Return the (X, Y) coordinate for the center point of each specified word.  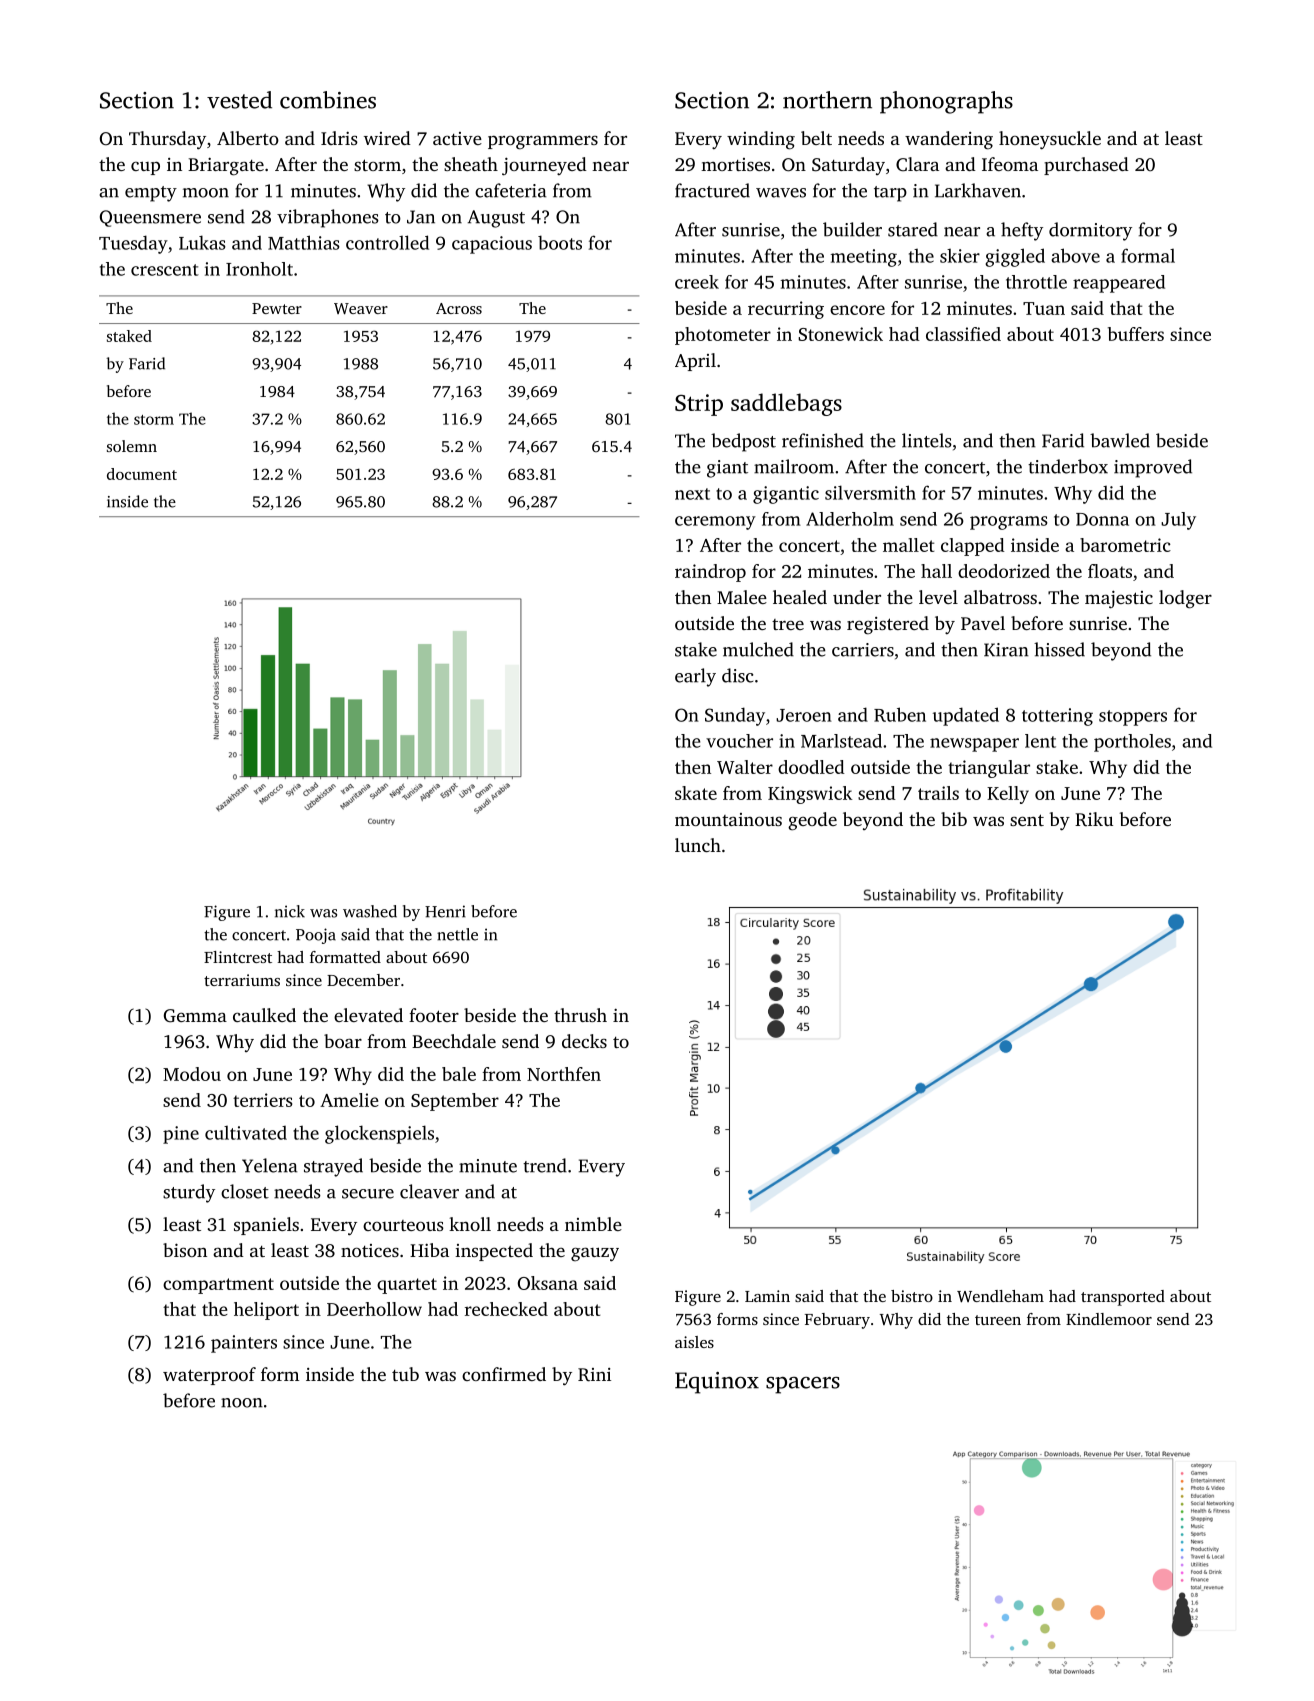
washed (370, 911)
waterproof (209, 1376)
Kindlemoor (1109, 1319)
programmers (543, 143)
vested (239, 100)
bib (954, 819)
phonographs (946, 102)
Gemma (195, 1016)
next (692, 494)
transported (1123, 1298)
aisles (694, 1342)
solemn (132, 446)
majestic (1119, 599)
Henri (445, 911)
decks (584, 1041)
